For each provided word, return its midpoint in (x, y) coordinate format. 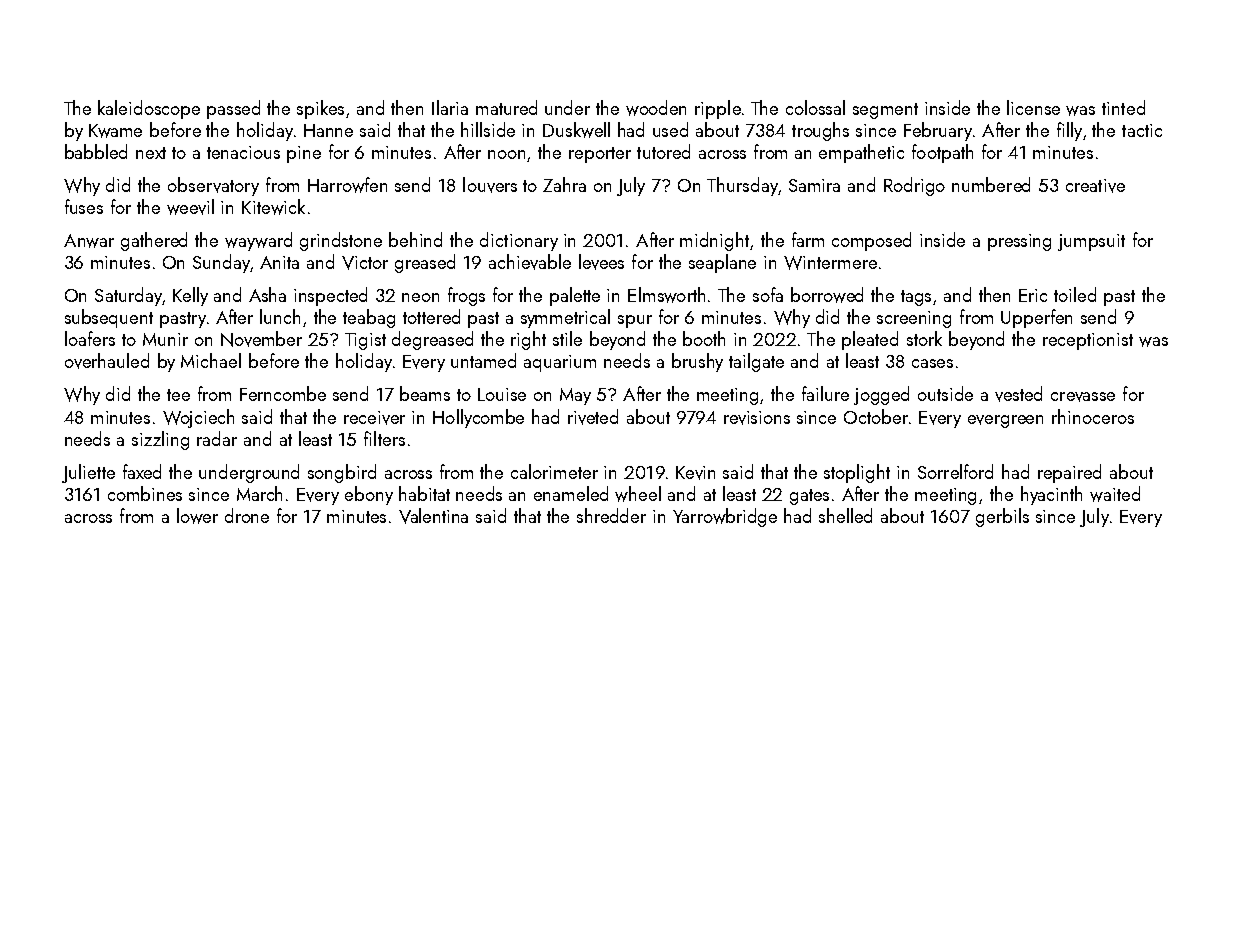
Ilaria (450, 107)
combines (145, 493)
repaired (1069, 473)
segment (885, 111)
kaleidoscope (149, 109)
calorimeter (554, 471)
